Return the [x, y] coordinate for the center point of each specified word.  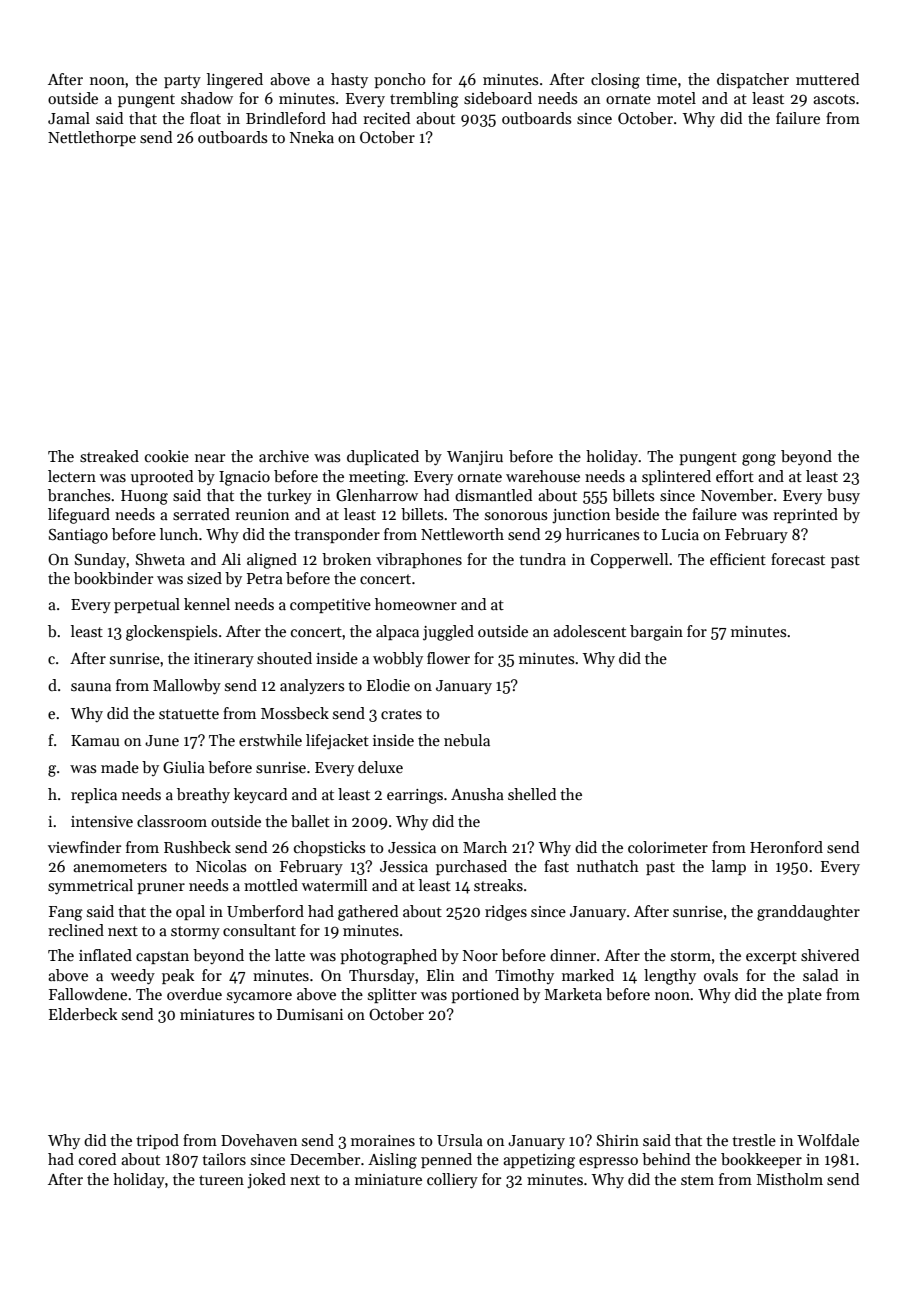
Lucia [680, 534]
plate [804, 995]
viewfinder [84, 847]
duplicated [383, 457]
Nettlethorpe [92, 138]
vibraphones [419, 560]
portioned [485, 995]
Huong [144, 497]
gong [759, 460]
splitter [392, 995]
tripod [157, 1141]
